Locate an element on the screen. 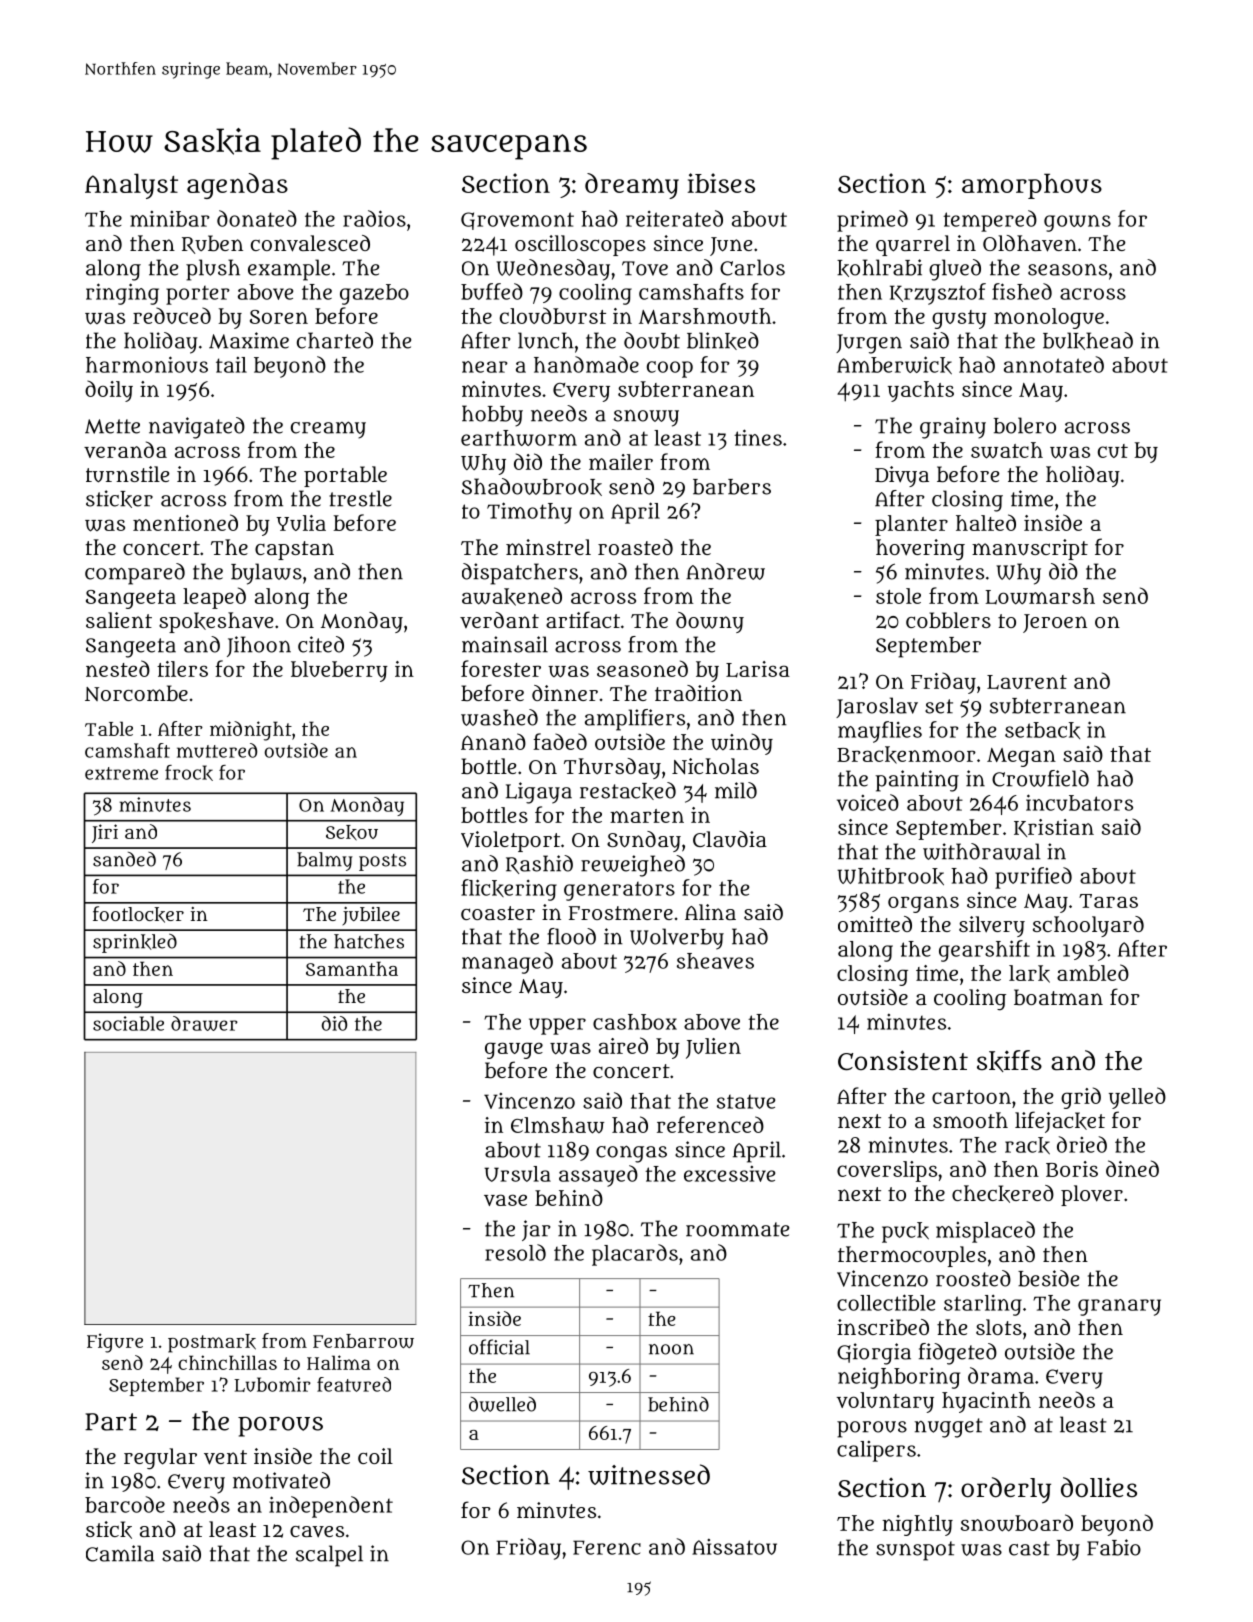 Image resolution: width=1253 pixels, height=1622 pixels. mentioned is located at coordinates (185, 522).
